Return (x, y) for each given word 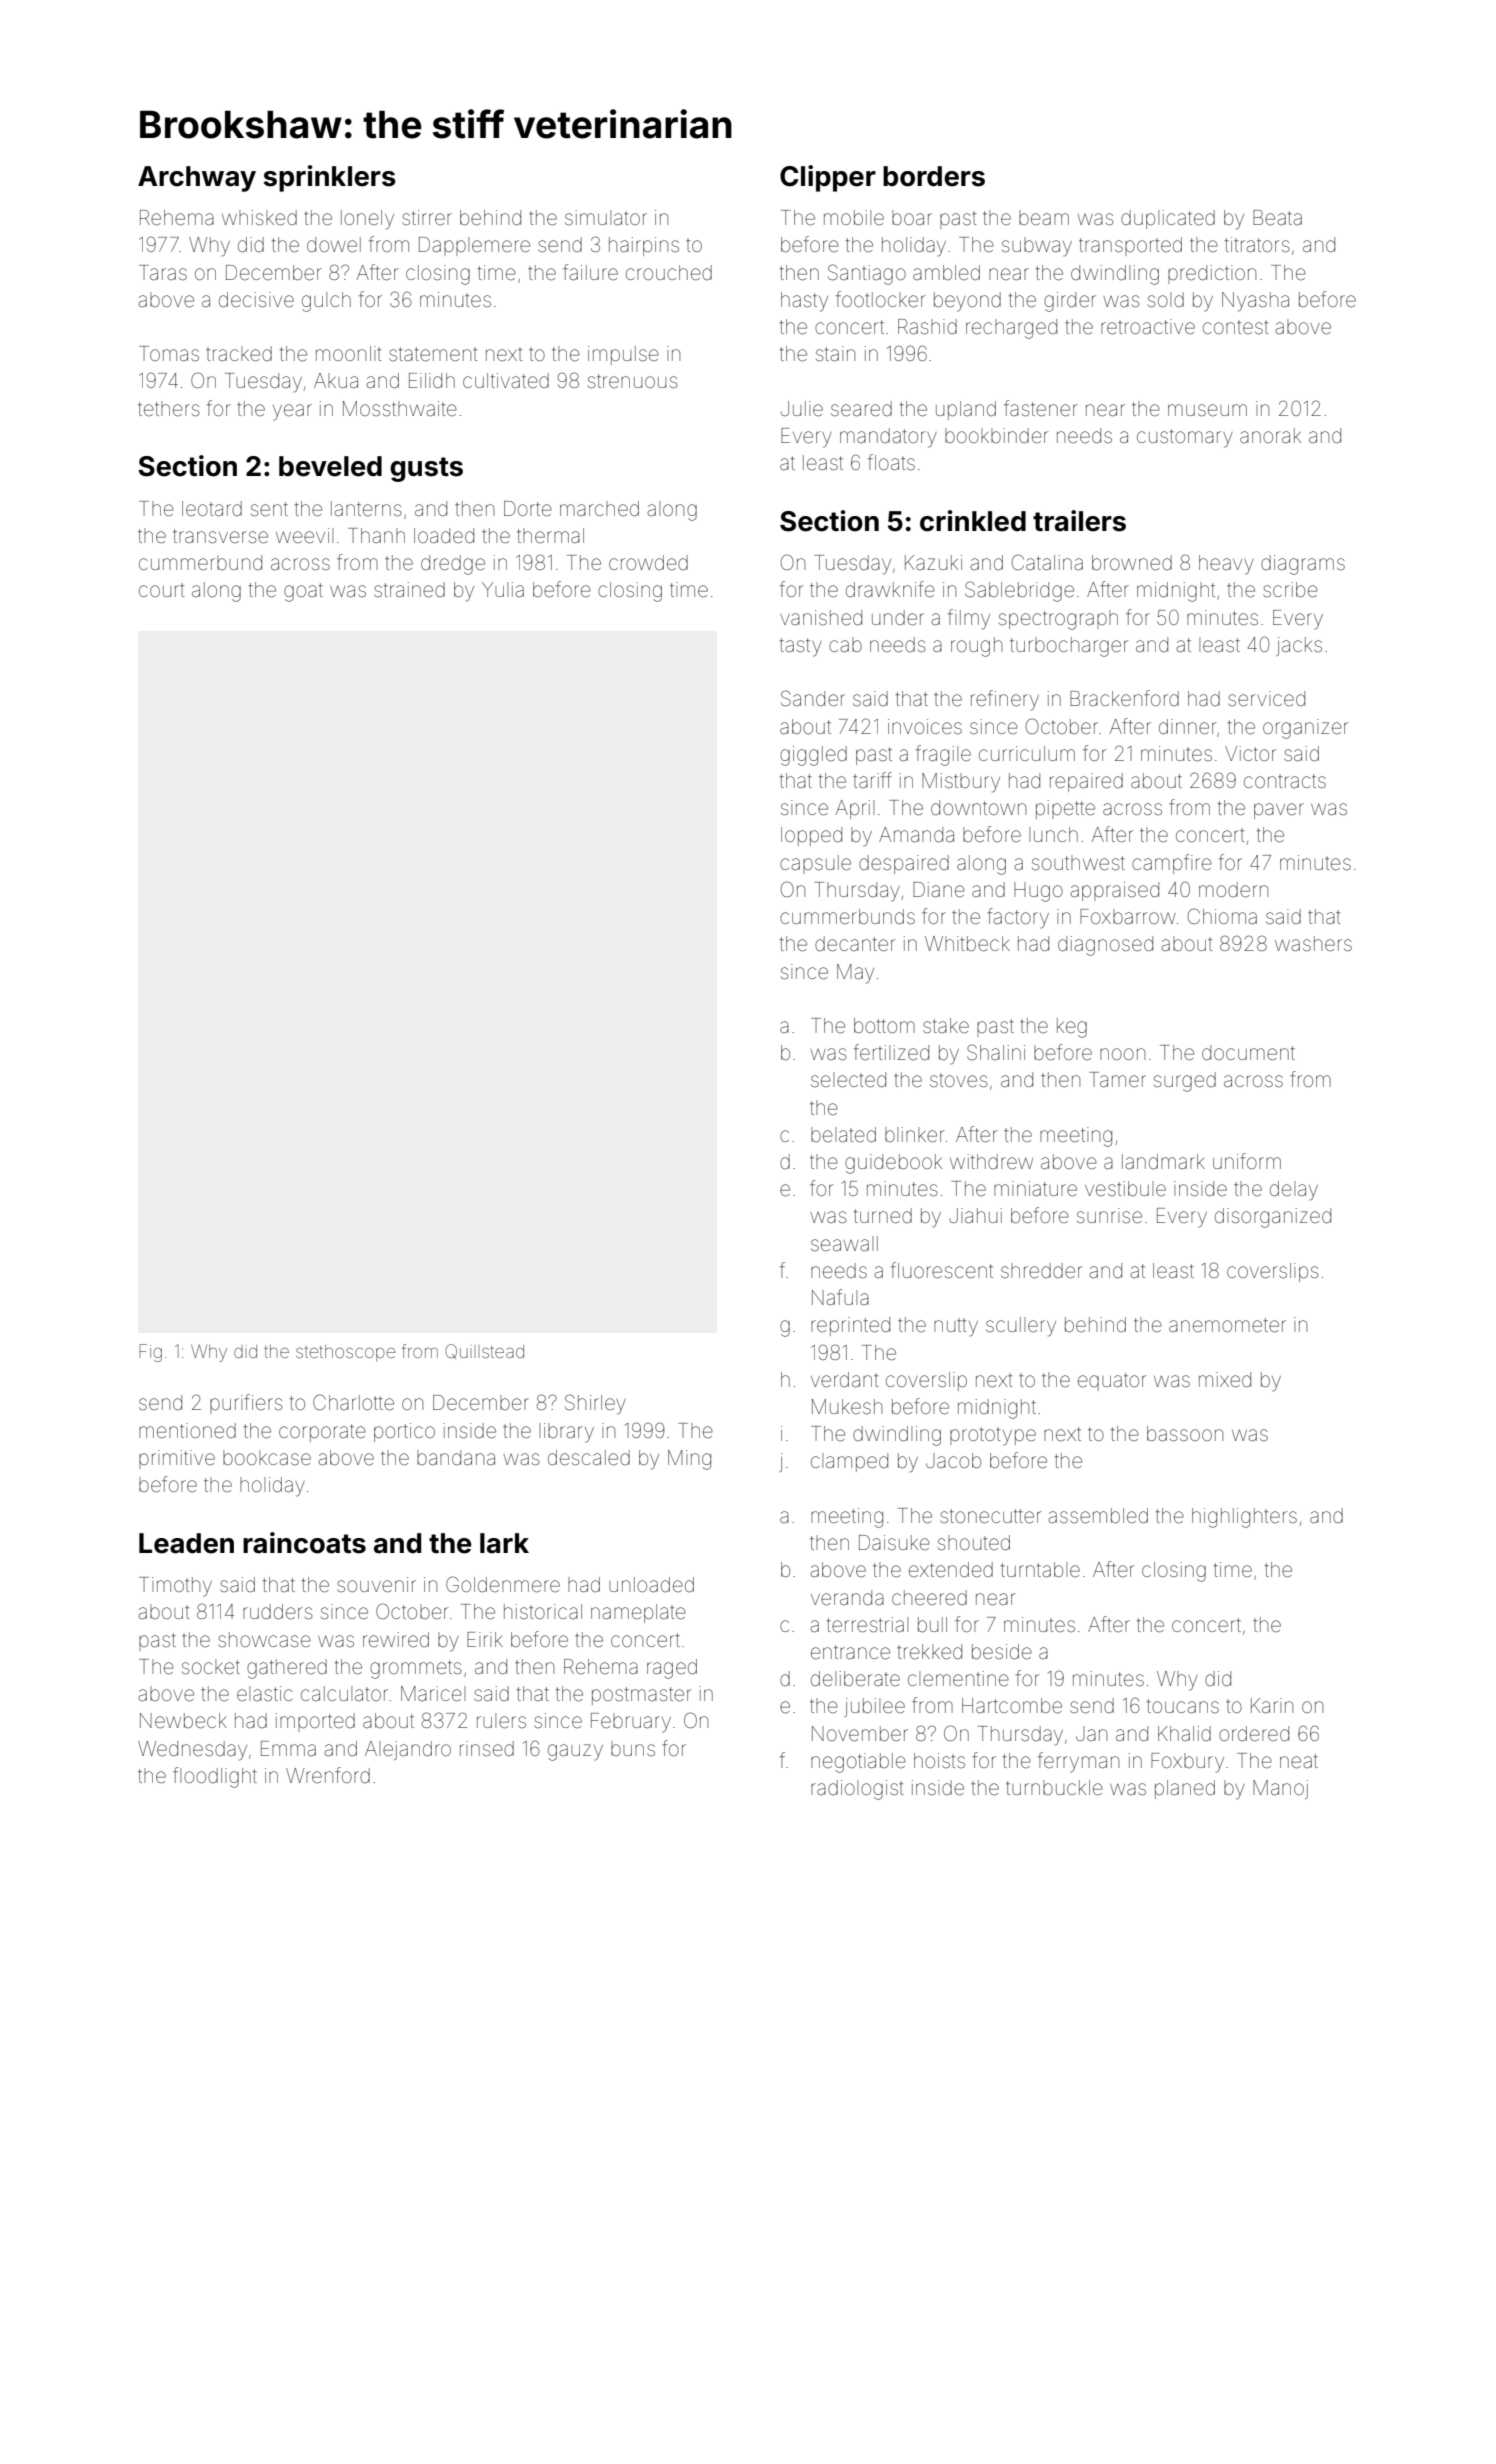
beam (1044, 217)
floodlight (215, 1777)
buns (633, 1748)
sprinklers (329, 178)
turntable (1040, 1569)
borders (934, 176)
